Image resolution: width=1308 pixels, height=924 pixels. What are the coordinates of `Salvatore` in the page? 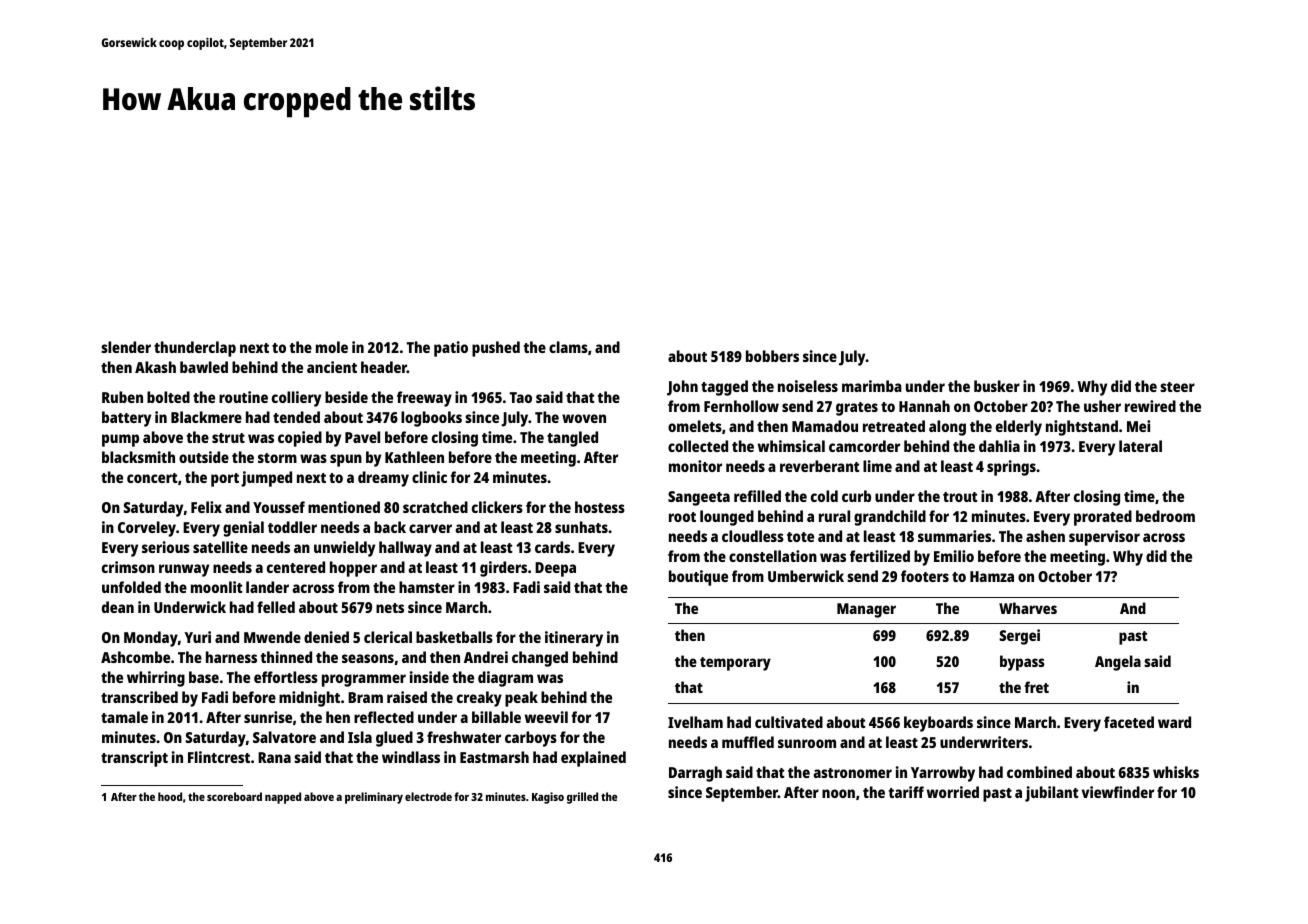 It's located at (284, 737).
